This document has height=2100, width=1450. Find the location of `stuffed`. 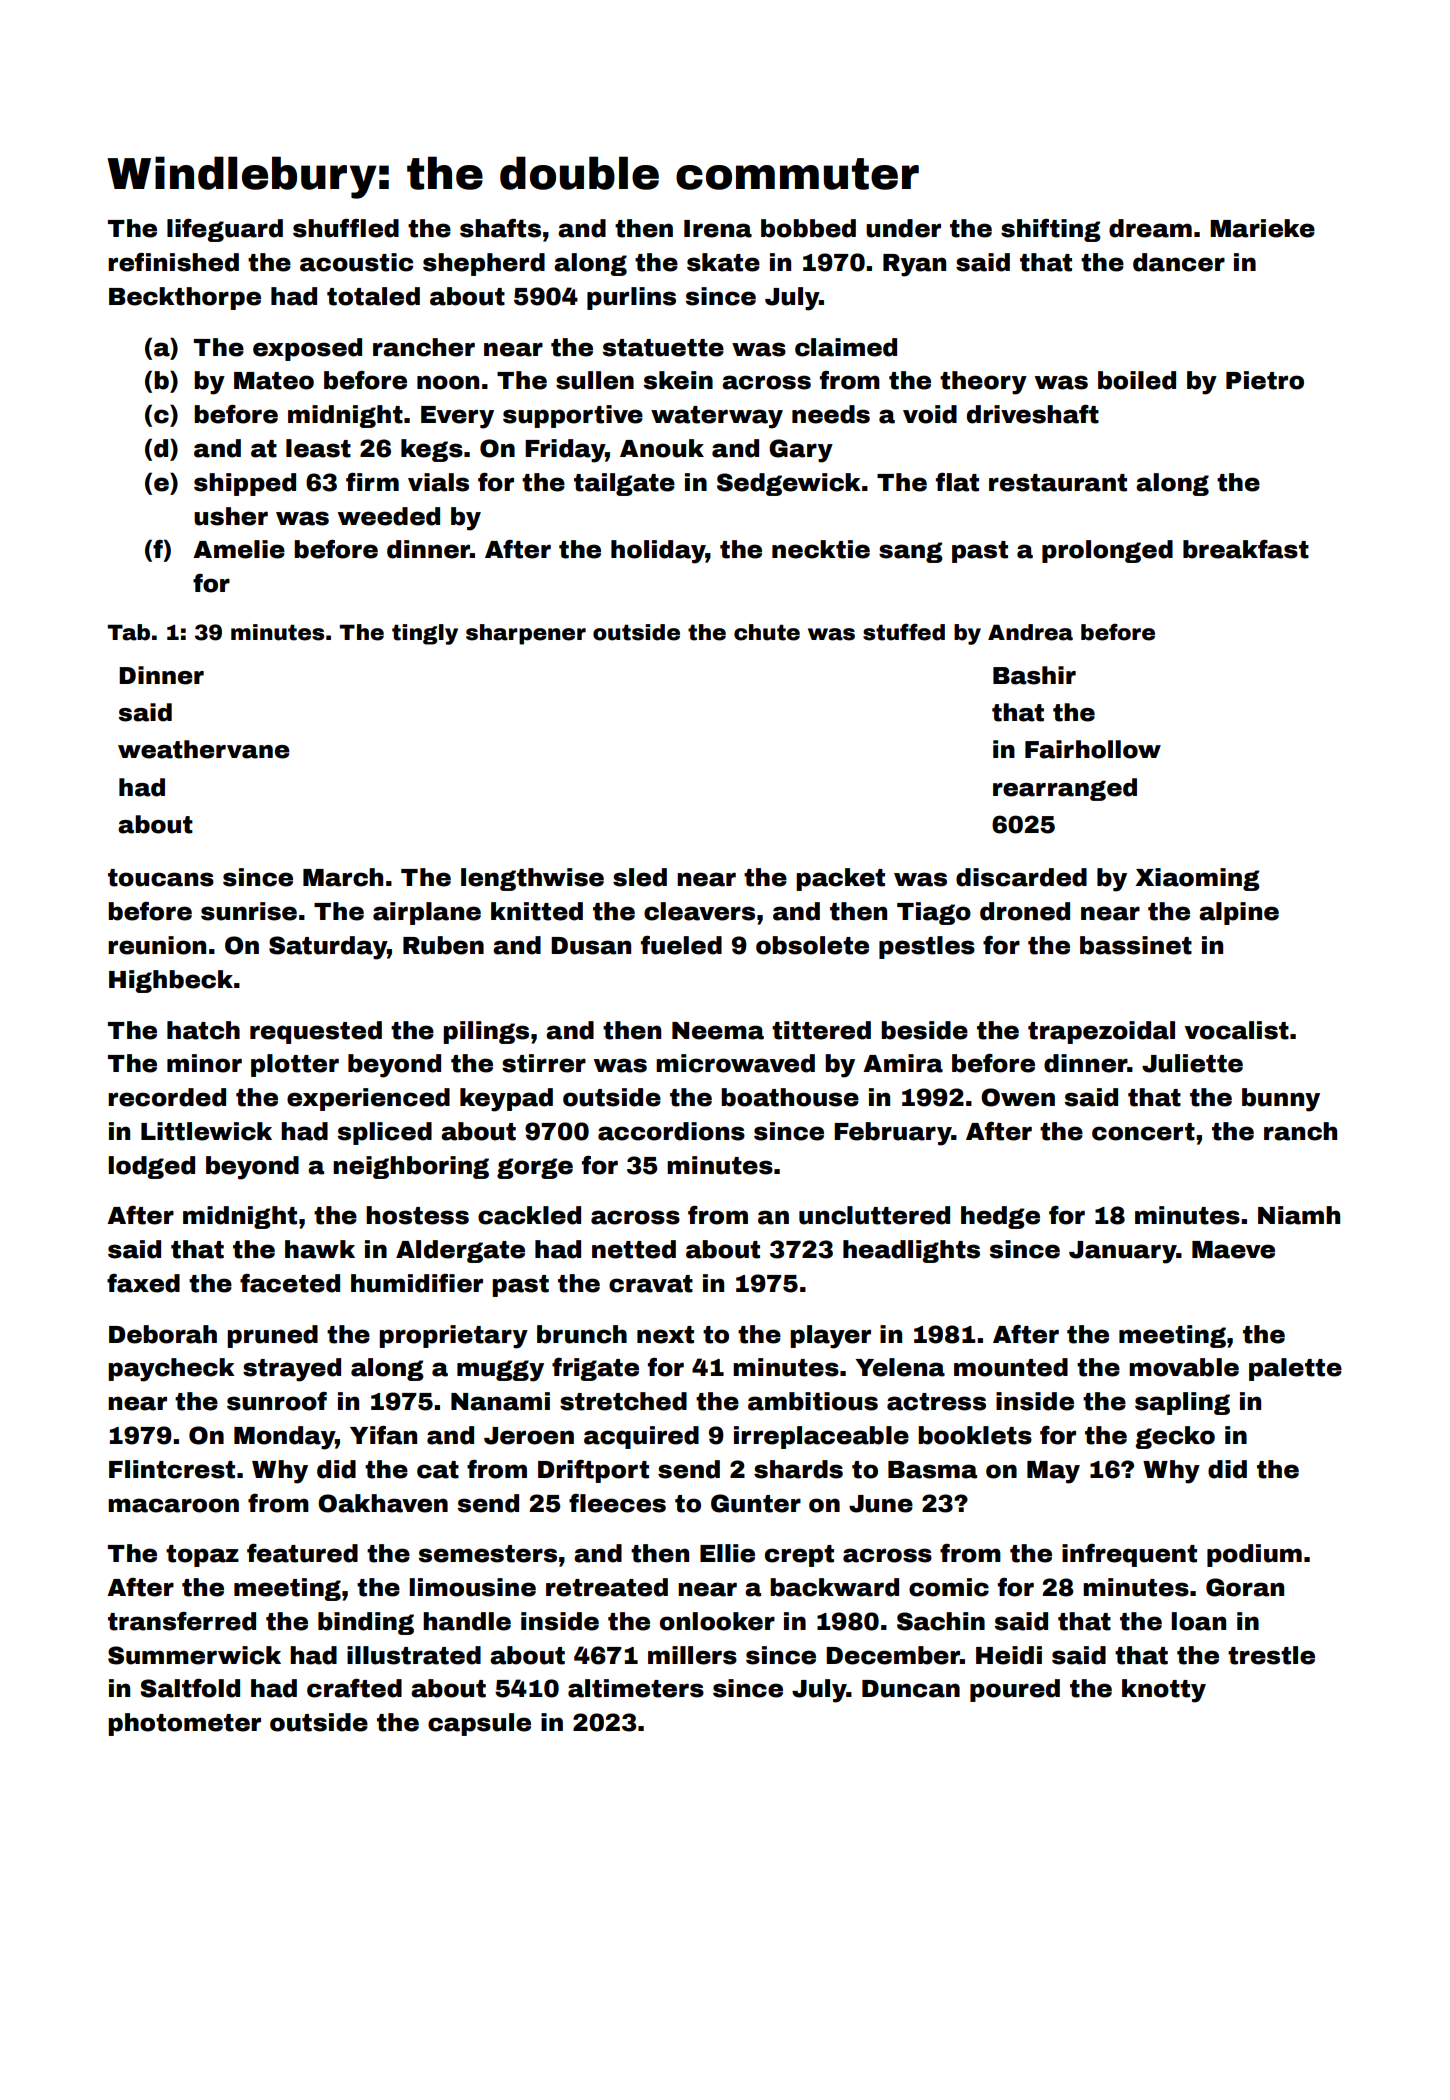

stuffed is located at coordinates (904, 632).
